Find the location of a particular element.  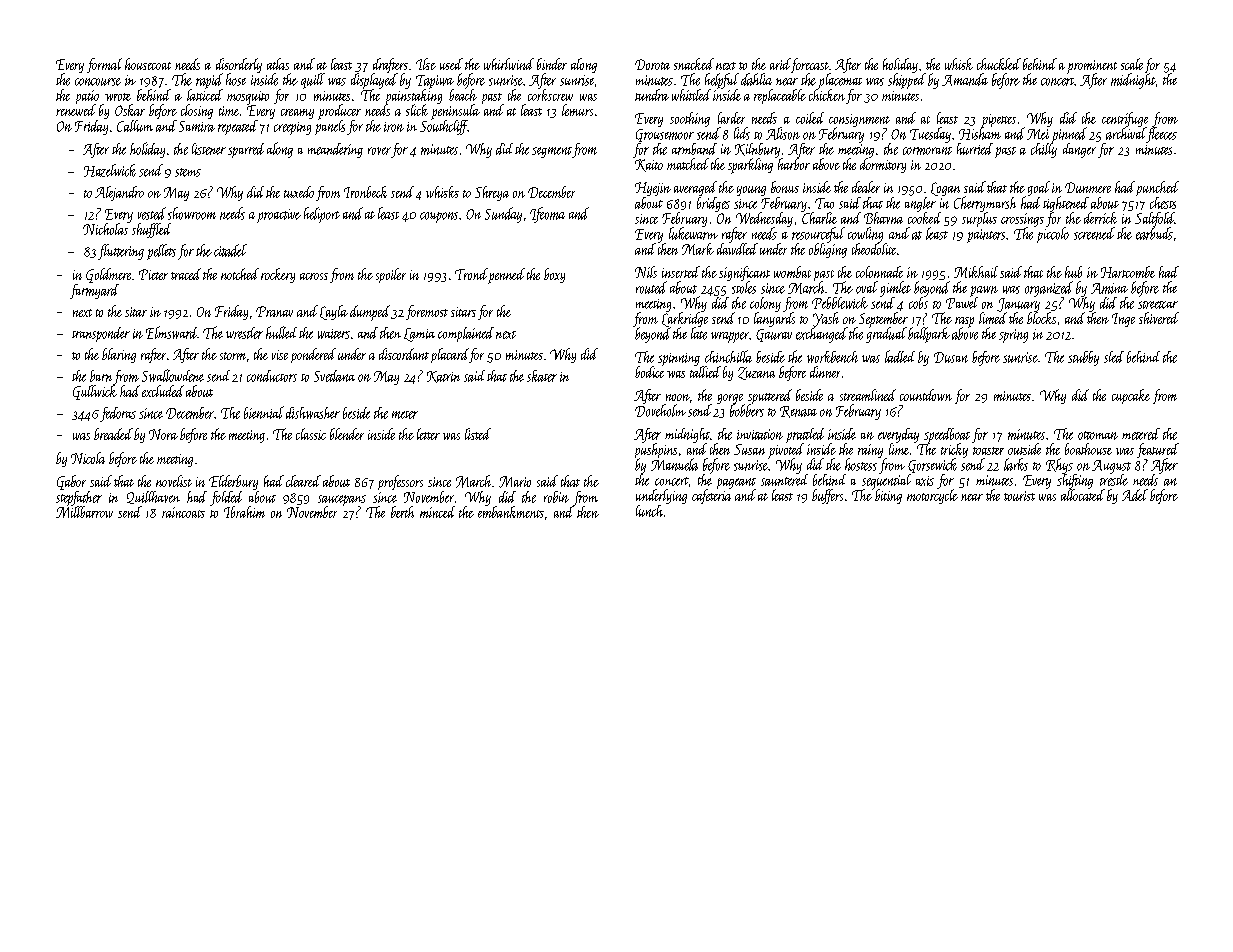

foremost is located at coordinates (427, 312).
